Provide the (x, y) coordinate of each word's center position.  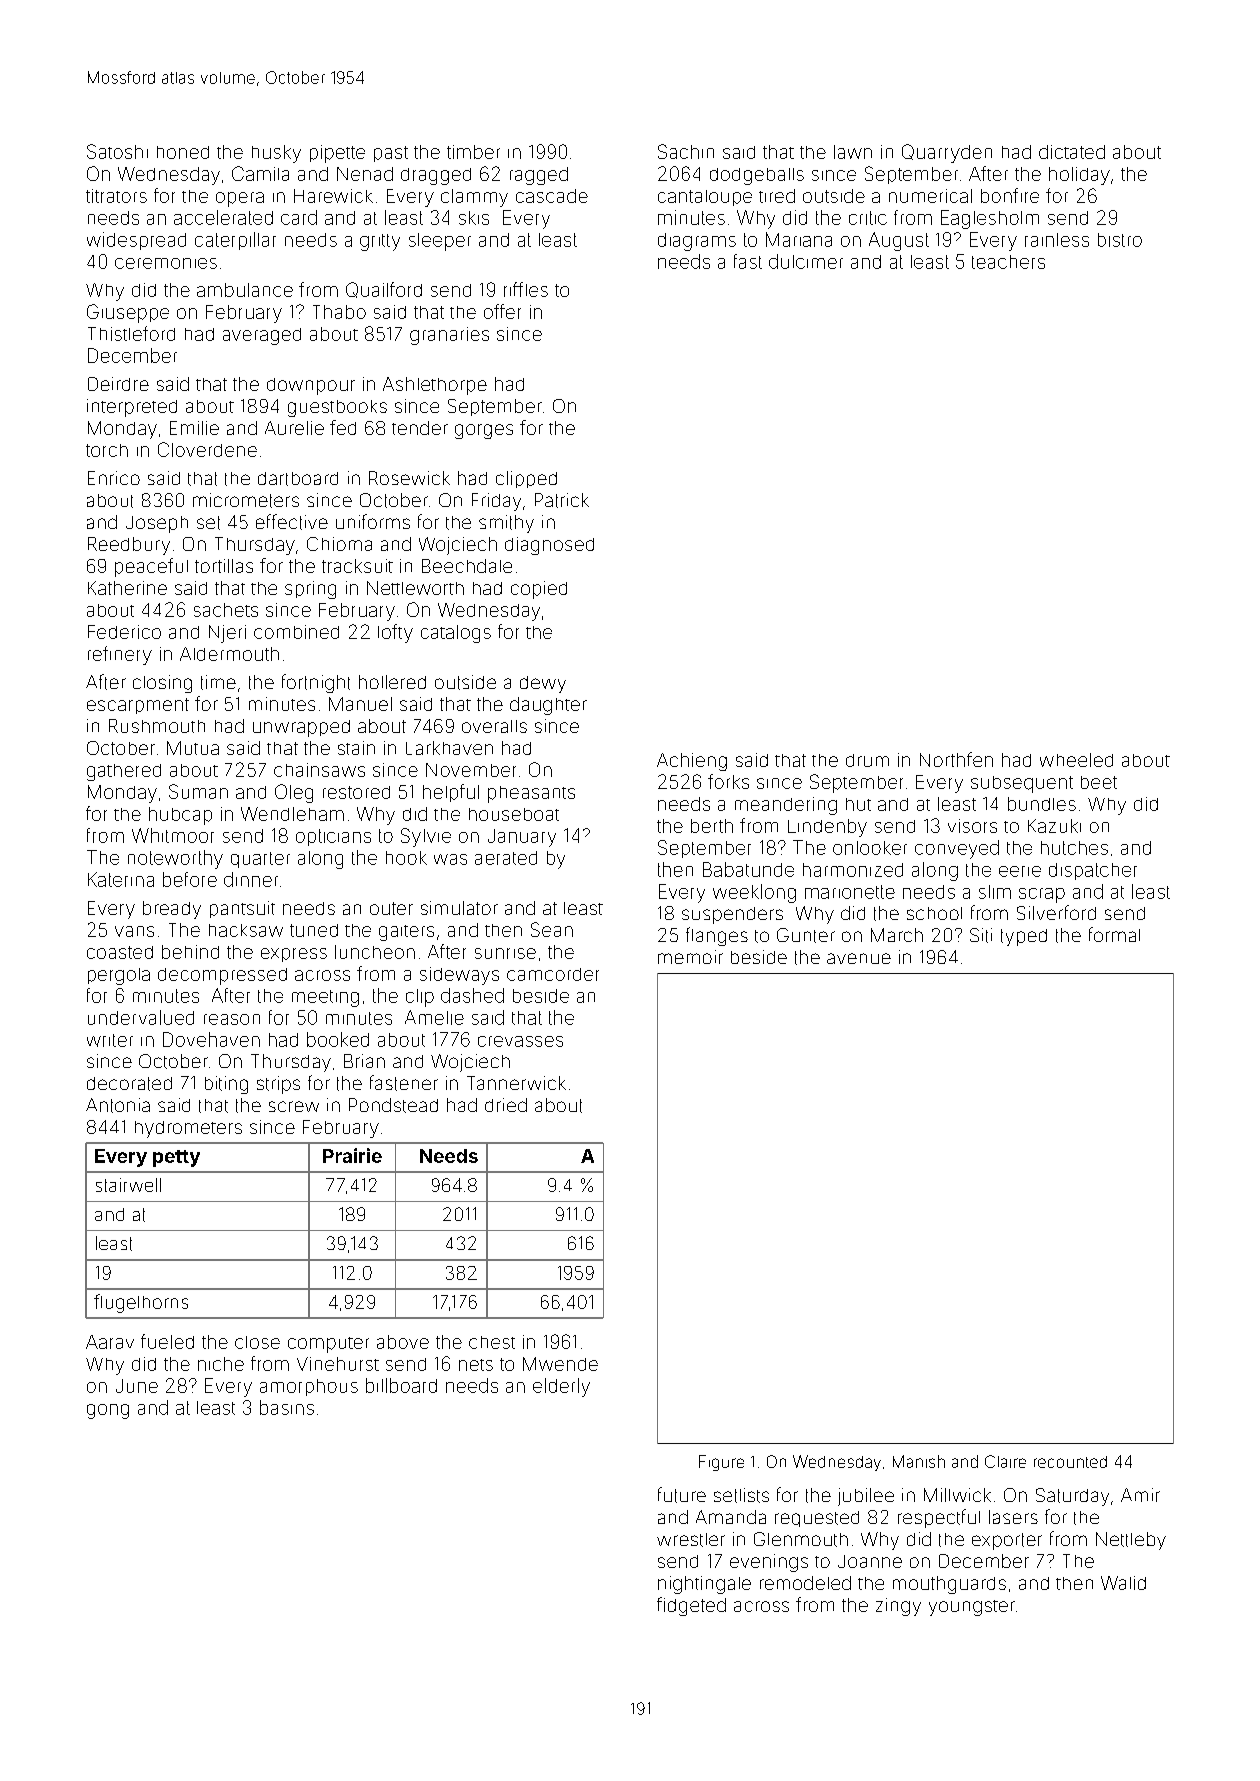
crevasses (520, 1041)
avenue (859, 958)
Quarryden (947, 153)
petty (176, 1158)
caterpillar (235, 241)
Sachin (686, 151)
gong (108, 1411)
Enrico (114, 478)
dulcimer (806, 261)
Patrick (562, 500)
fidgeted (691, 1606)
